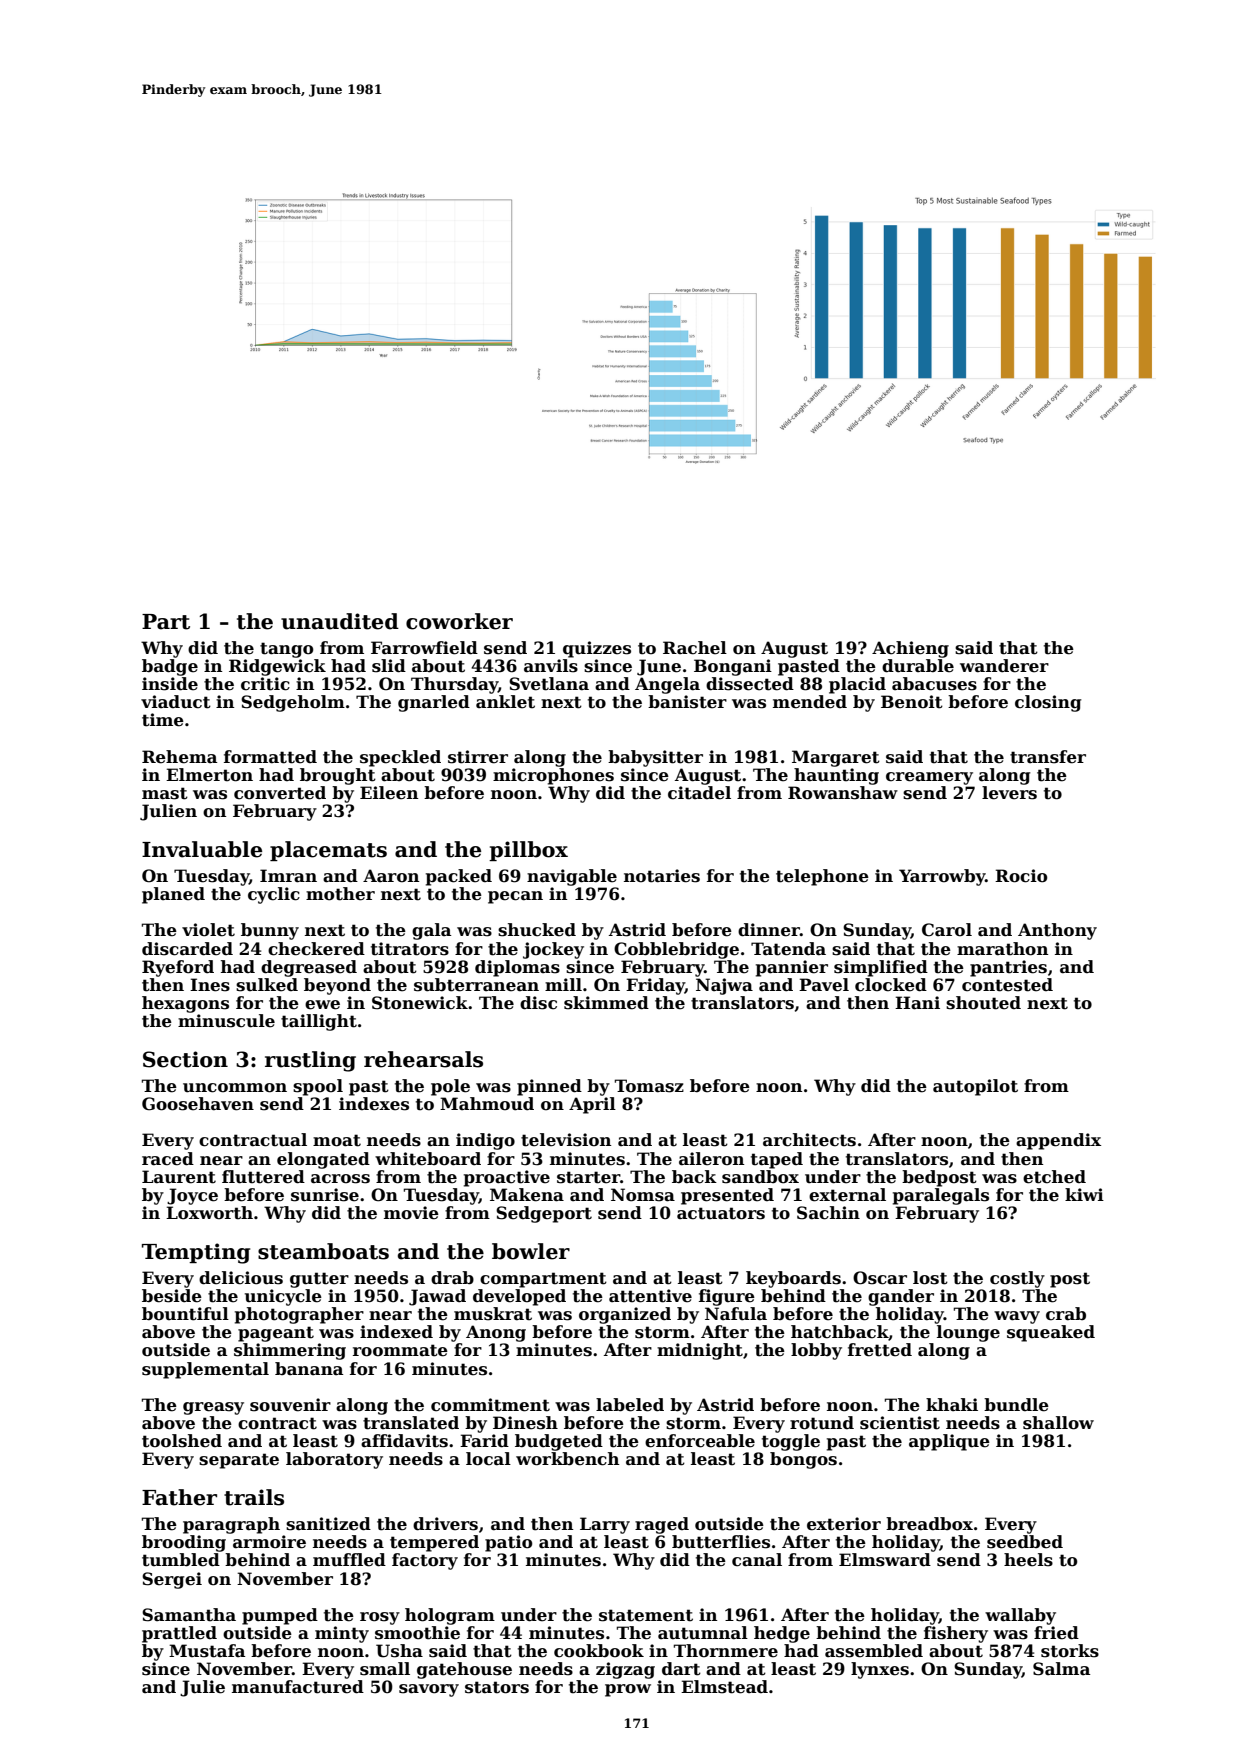  What do you see at coordinates (263, 1177) in the screenshot?
I see `fluttered` at bounding box center [263, 1177].
